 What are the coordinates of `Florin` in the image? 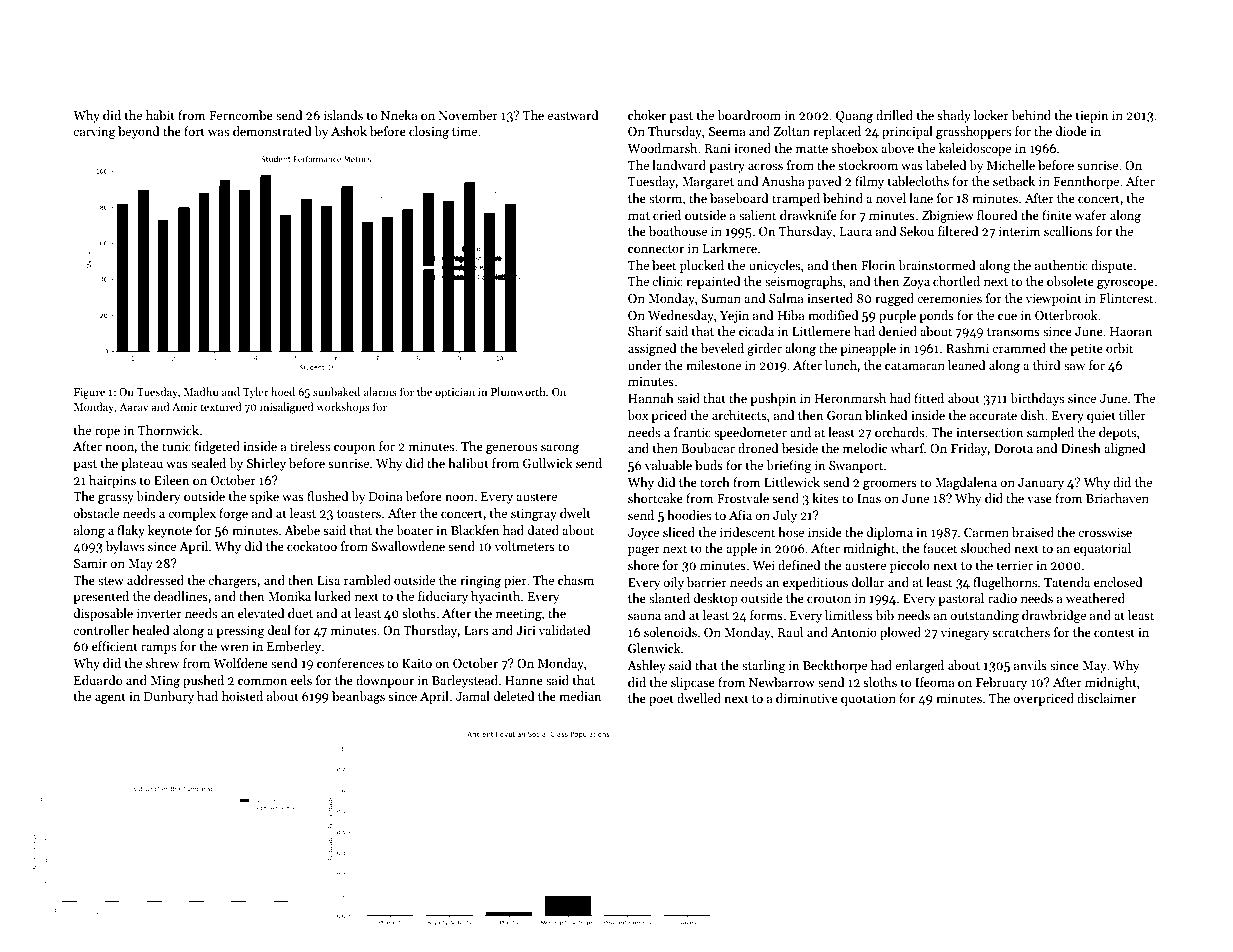 It's located at (878, 265).
